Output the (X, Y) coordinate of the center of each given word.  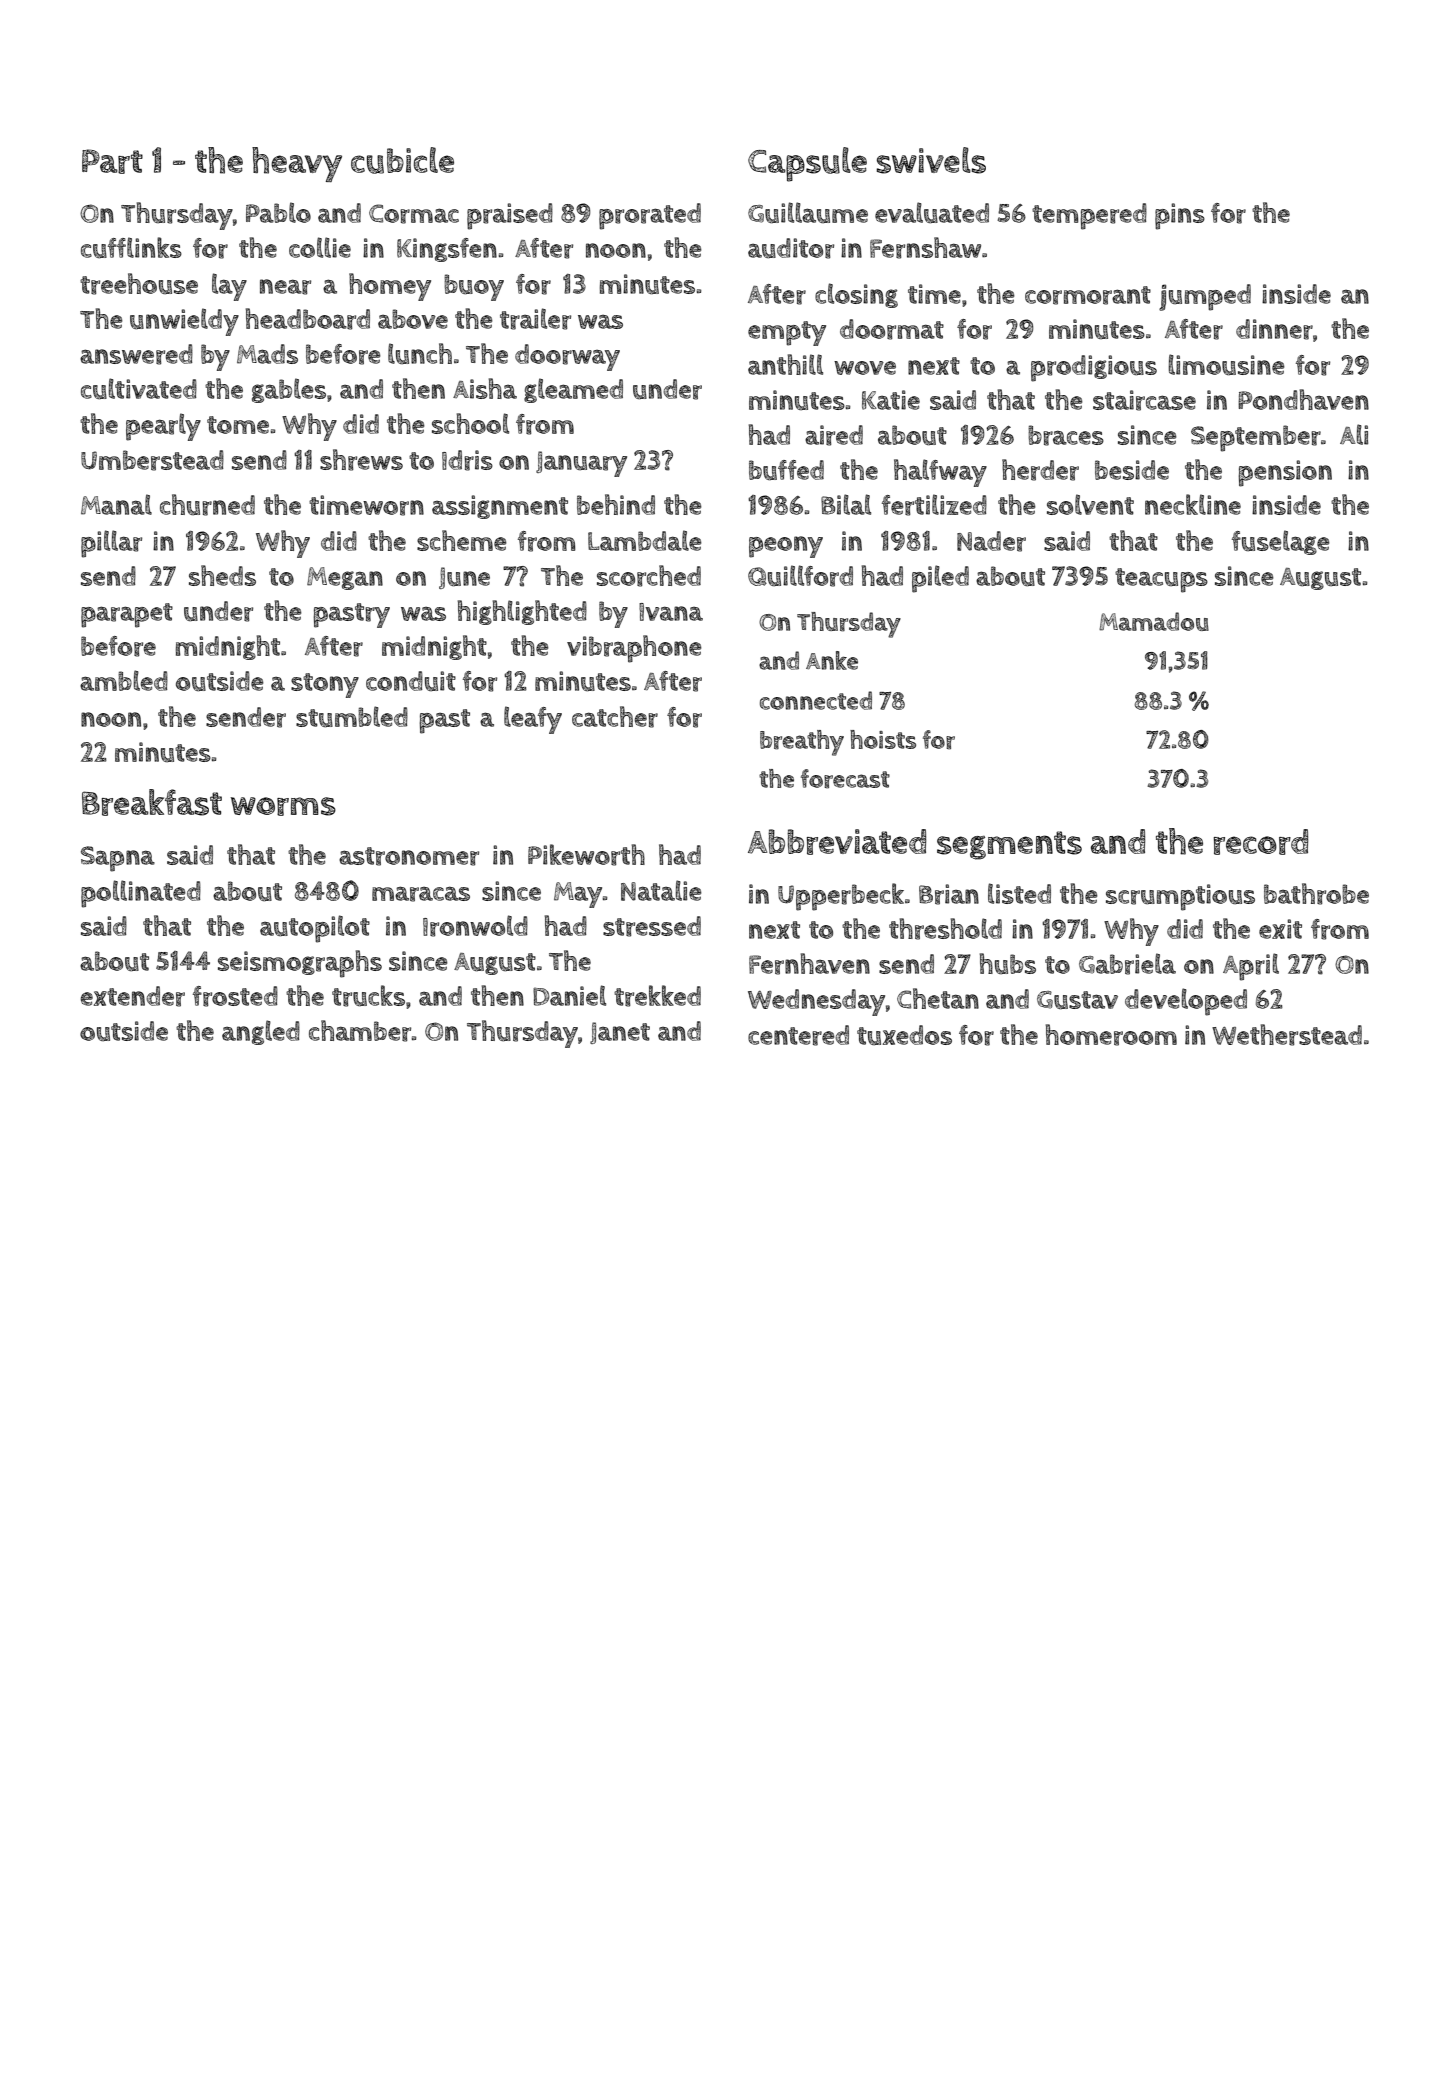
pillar (111, 544)
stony (325, 685)
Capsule (807, 164)
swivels (931, 160)
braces (1066, 435)
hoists (883, 739)
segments (1009, 845)
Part (112, 161)
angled (261, 1032)
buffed (786, 470)
